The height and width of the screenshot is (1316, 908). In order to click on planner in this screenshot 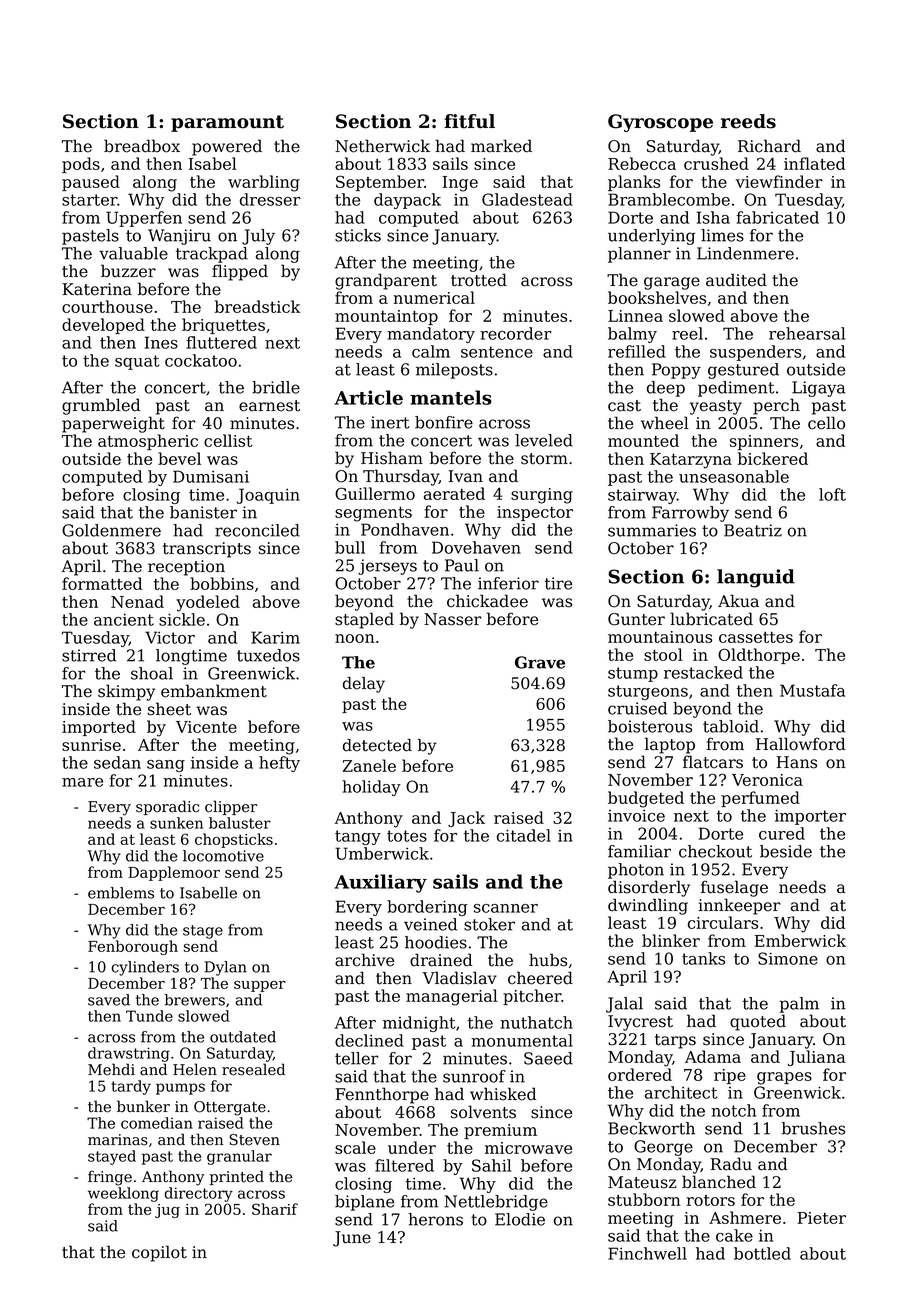, I will do `click(639, 255)`.
